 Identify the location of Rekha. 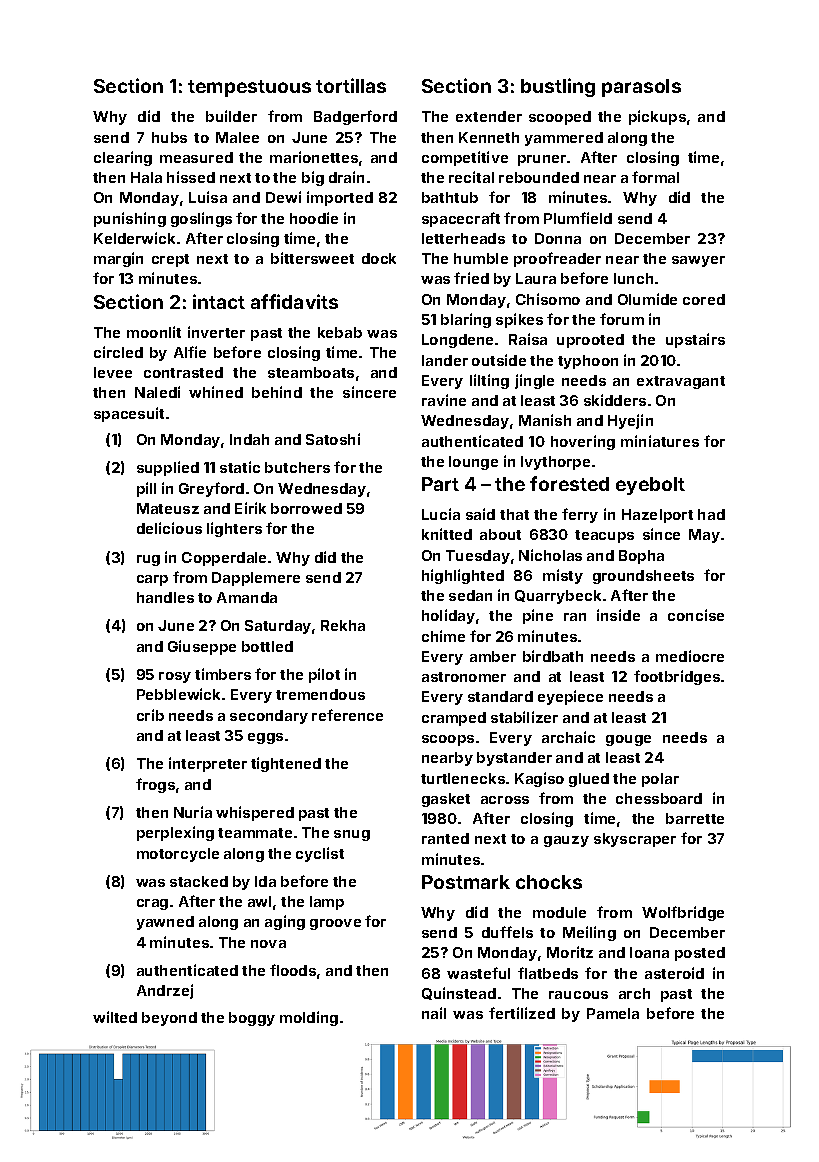
(343, 625).
